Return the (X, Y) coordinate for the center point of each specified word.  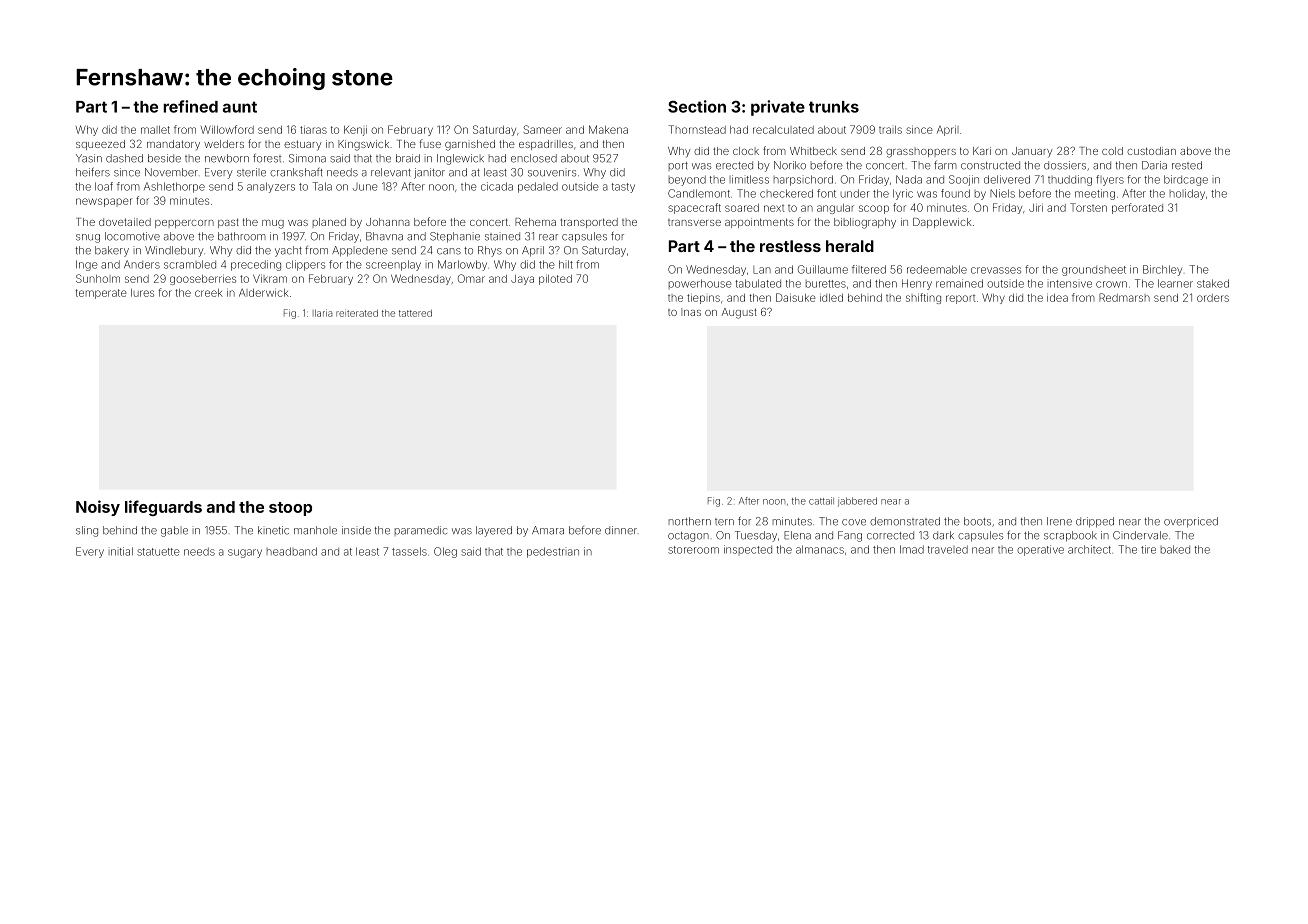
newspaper (104, 202)
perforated (1137, 208)
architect (1089, 549)
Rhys (490, 251)
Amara (548, 530)
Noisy (98, 508)
